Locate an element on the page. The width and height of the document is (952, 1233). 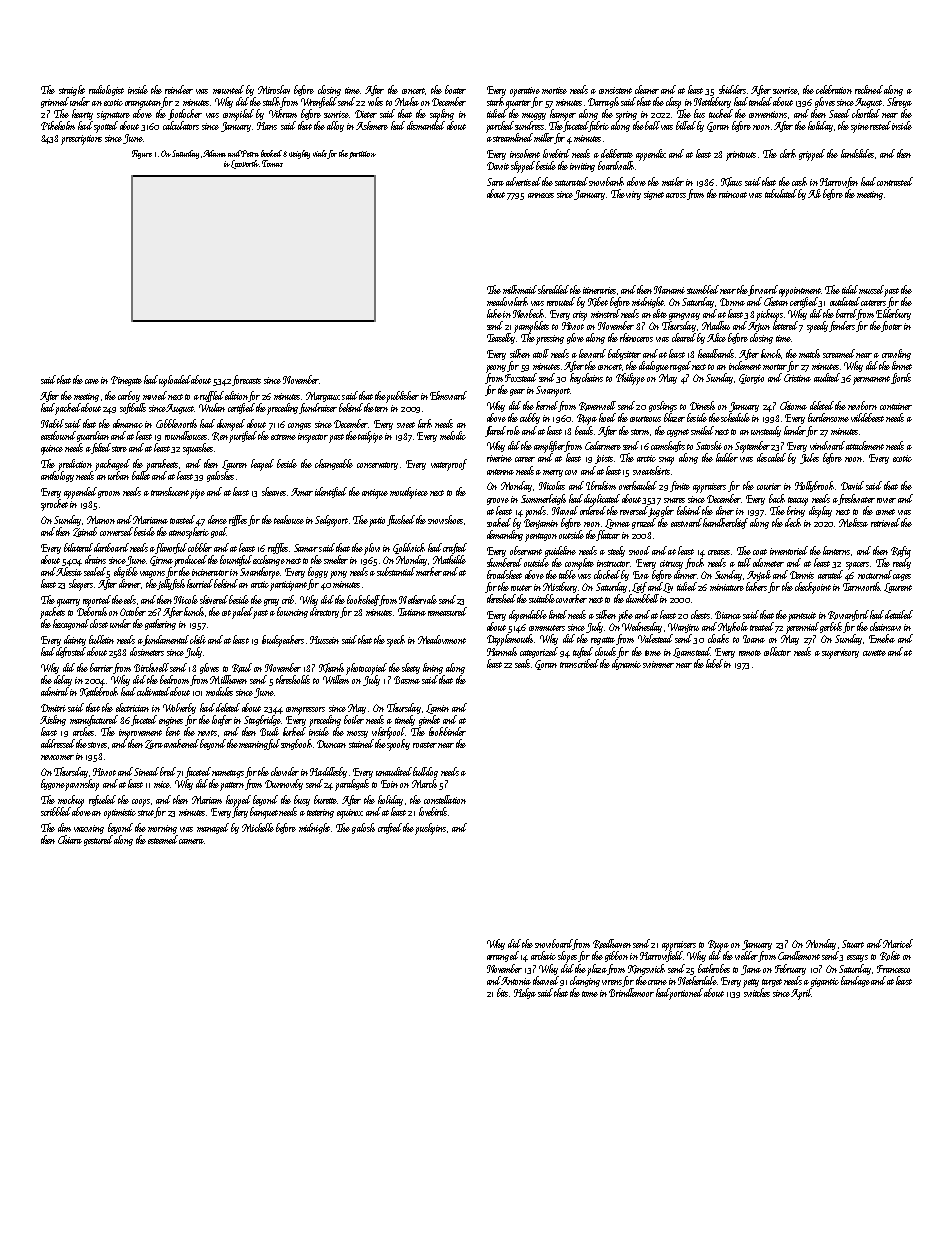
arranged is located at coordinates (503, 956).
